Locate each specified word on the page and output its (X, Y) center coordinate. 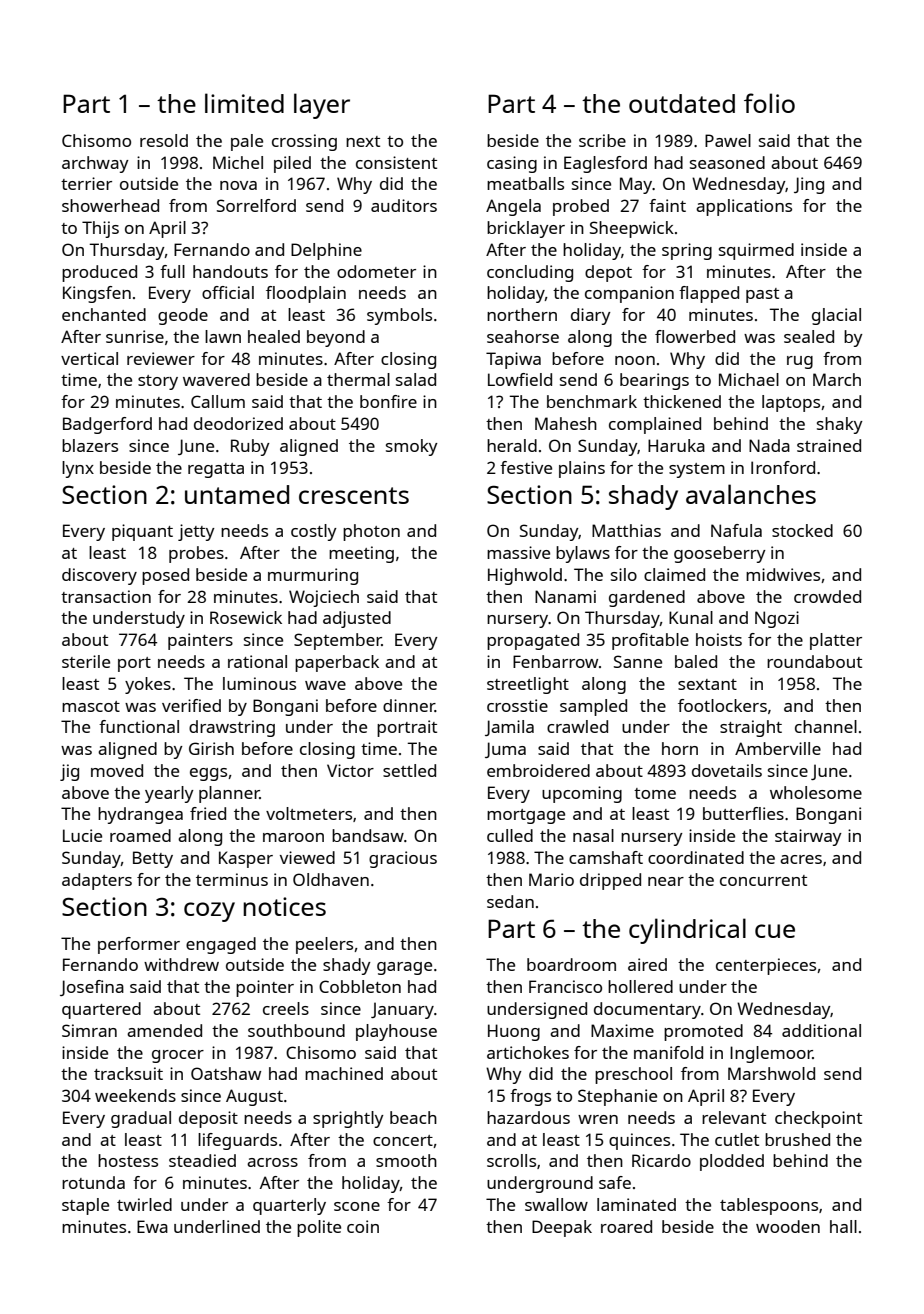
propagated (533, 641)
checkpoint (818, 1119)
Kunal (691, 617)
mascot (91, 706)
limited (244, 103)
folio (769, 103)
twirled (144, 1204)
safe (615, 1182)
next (363, 141)
